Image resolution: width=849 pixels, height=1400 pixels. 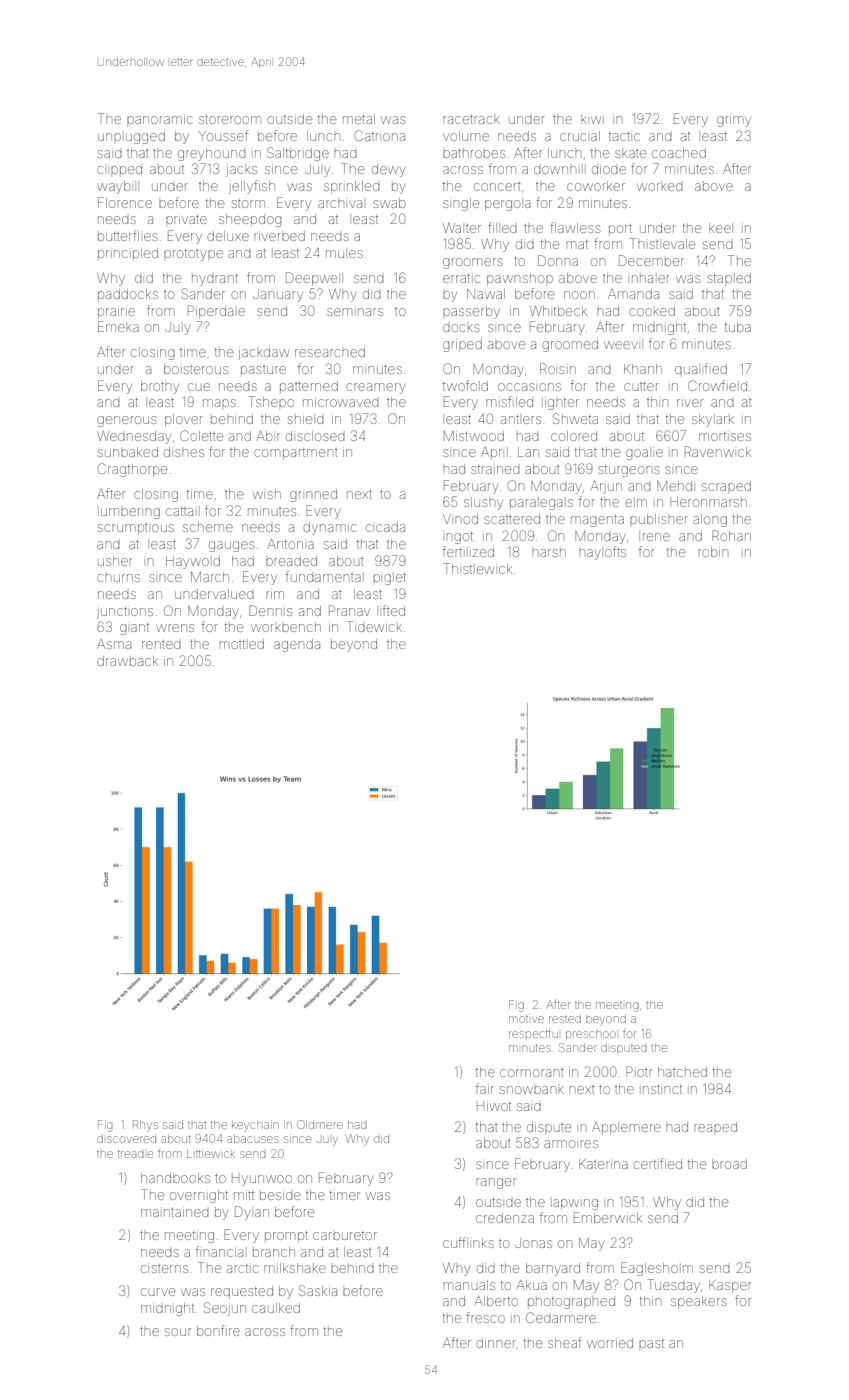 I want to click on rested, so click(x=565, y=1018).
